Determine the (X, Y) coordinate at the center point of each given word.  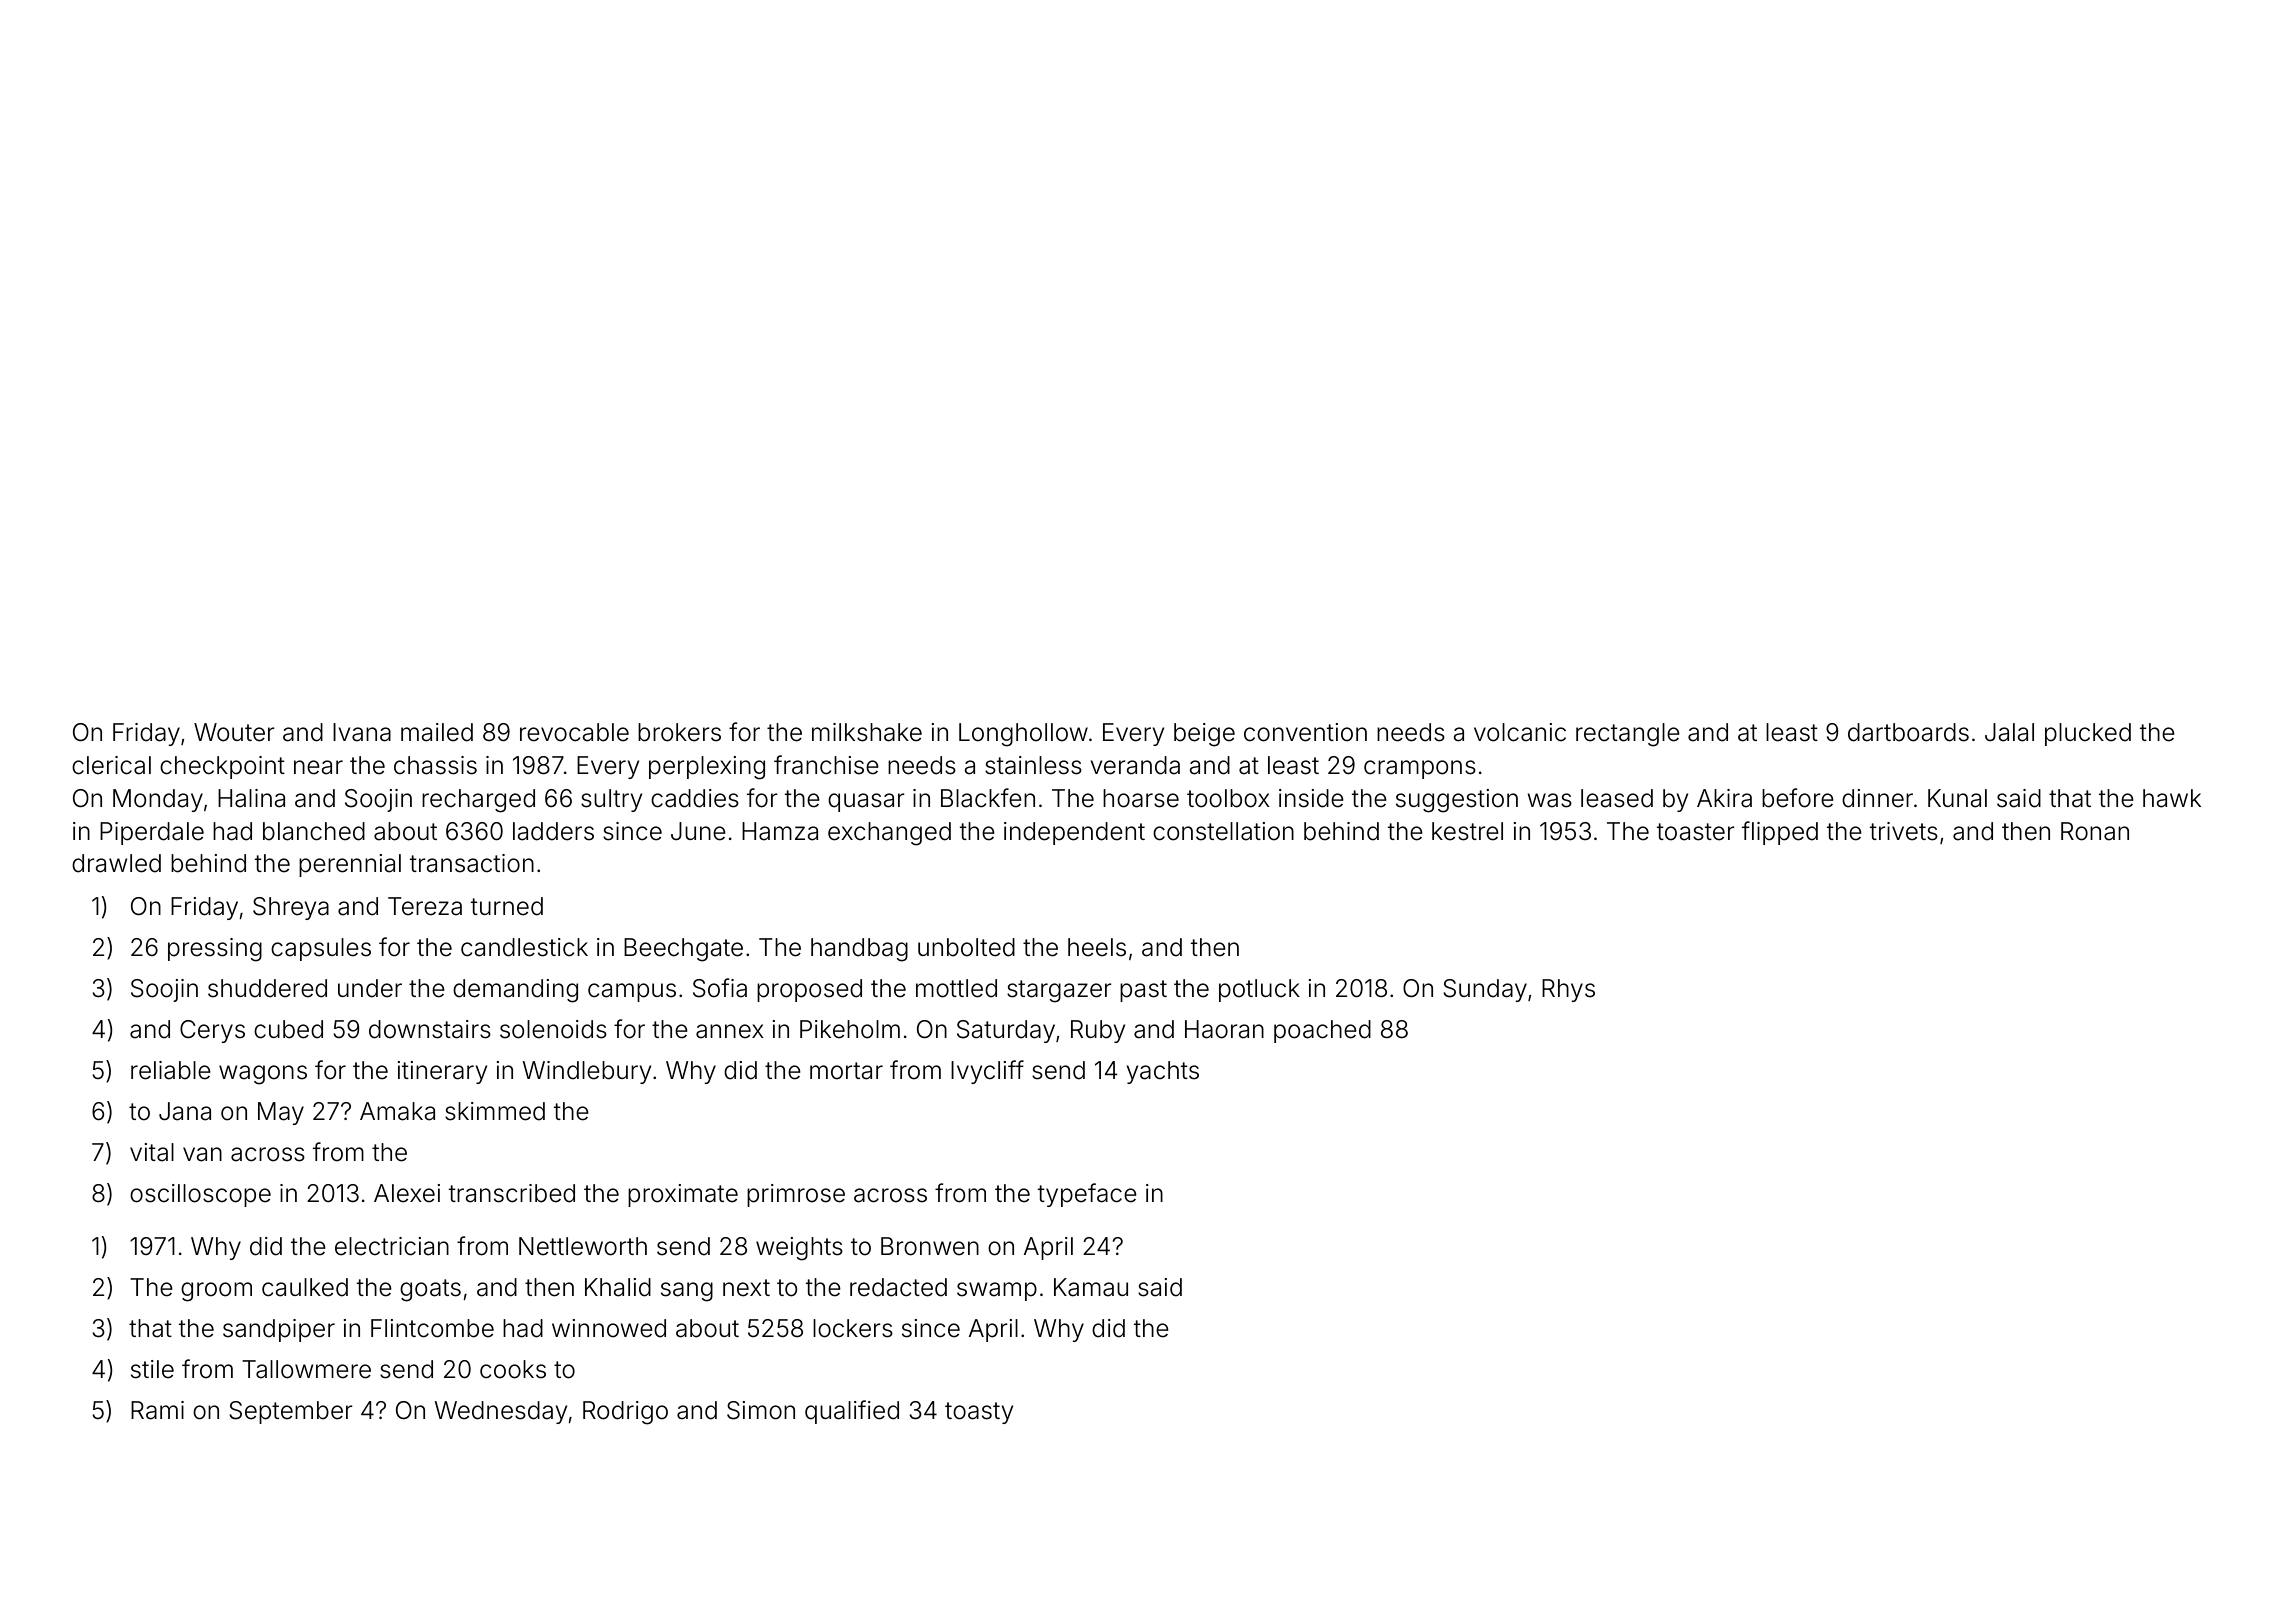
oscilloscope (200, 1195)
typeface (1087, 1195)
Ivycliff (987, 1072)
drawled (116, 863)
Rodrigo (625, 1413)
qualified (852, 1412)
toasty (979, 1413)
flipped (1780, 833)
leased (1617, 798)
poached (1322, 1031)
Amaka (397, 1111)
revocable (574, 732)
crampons (1420, 769)
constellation (1223, 831)
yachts (1162, 1072)
